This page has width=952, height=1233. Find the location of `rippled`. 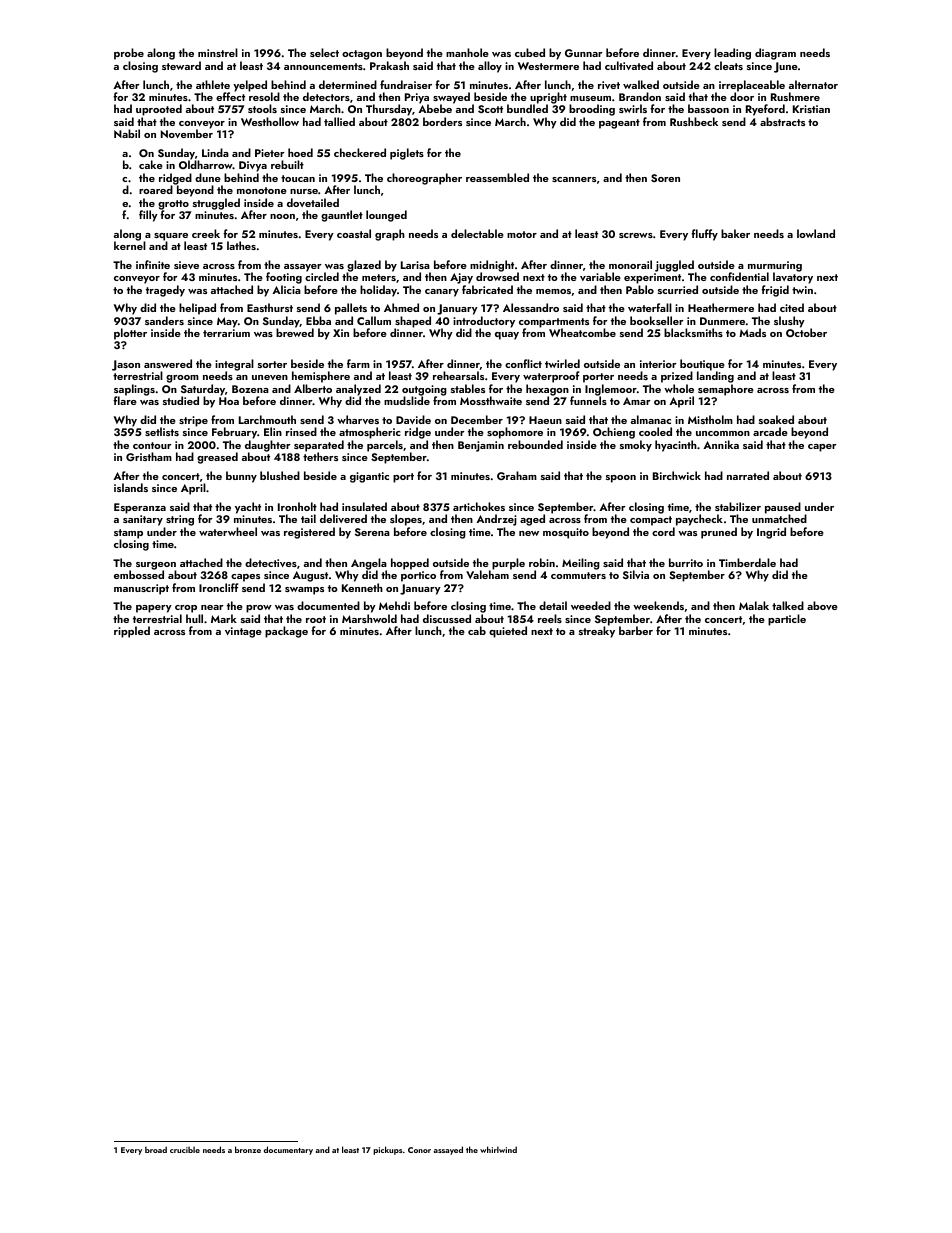

rippled is located at coordinates (132, 632).
